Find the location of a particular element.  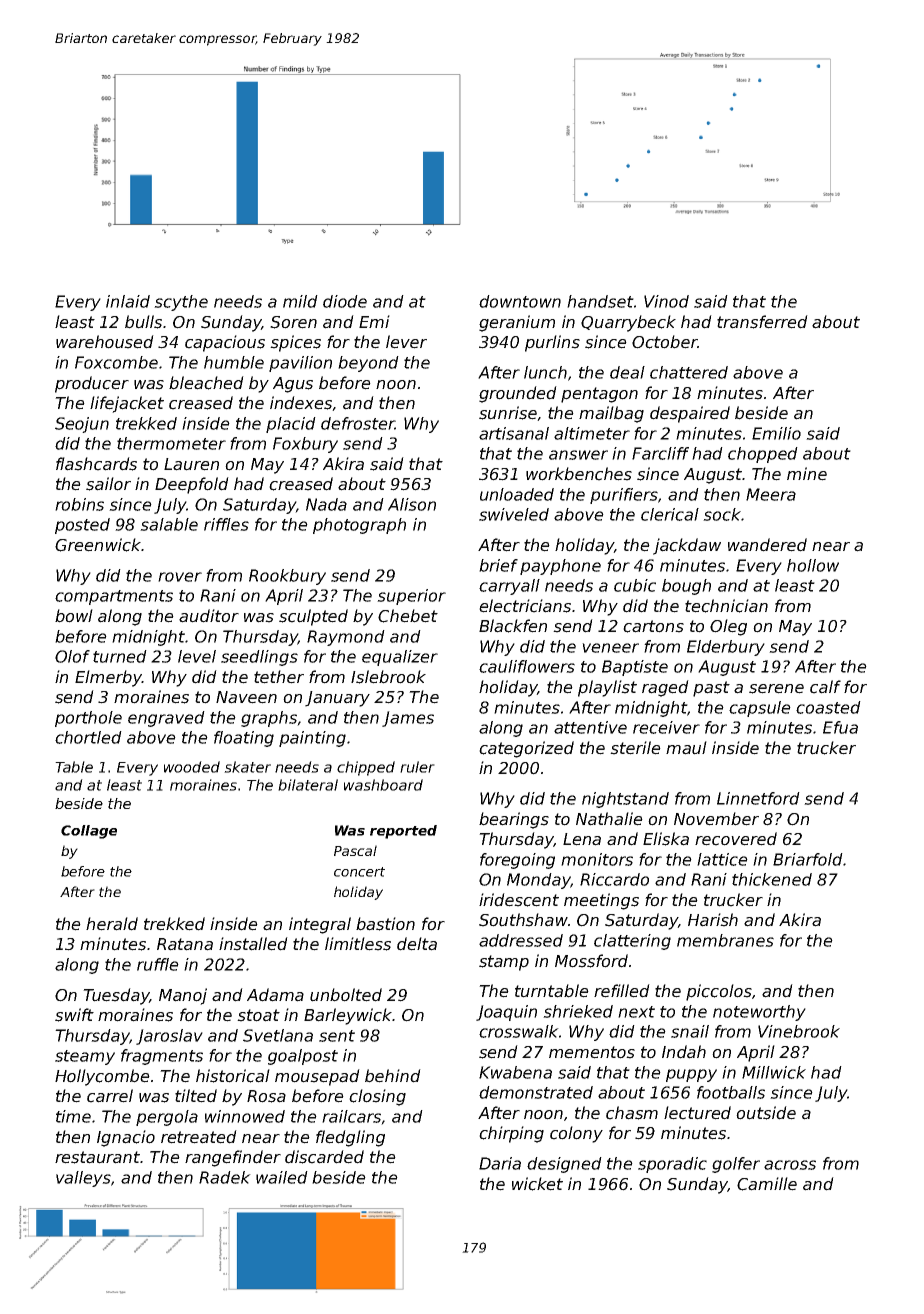

mine is located at coordinates (807, 474).
